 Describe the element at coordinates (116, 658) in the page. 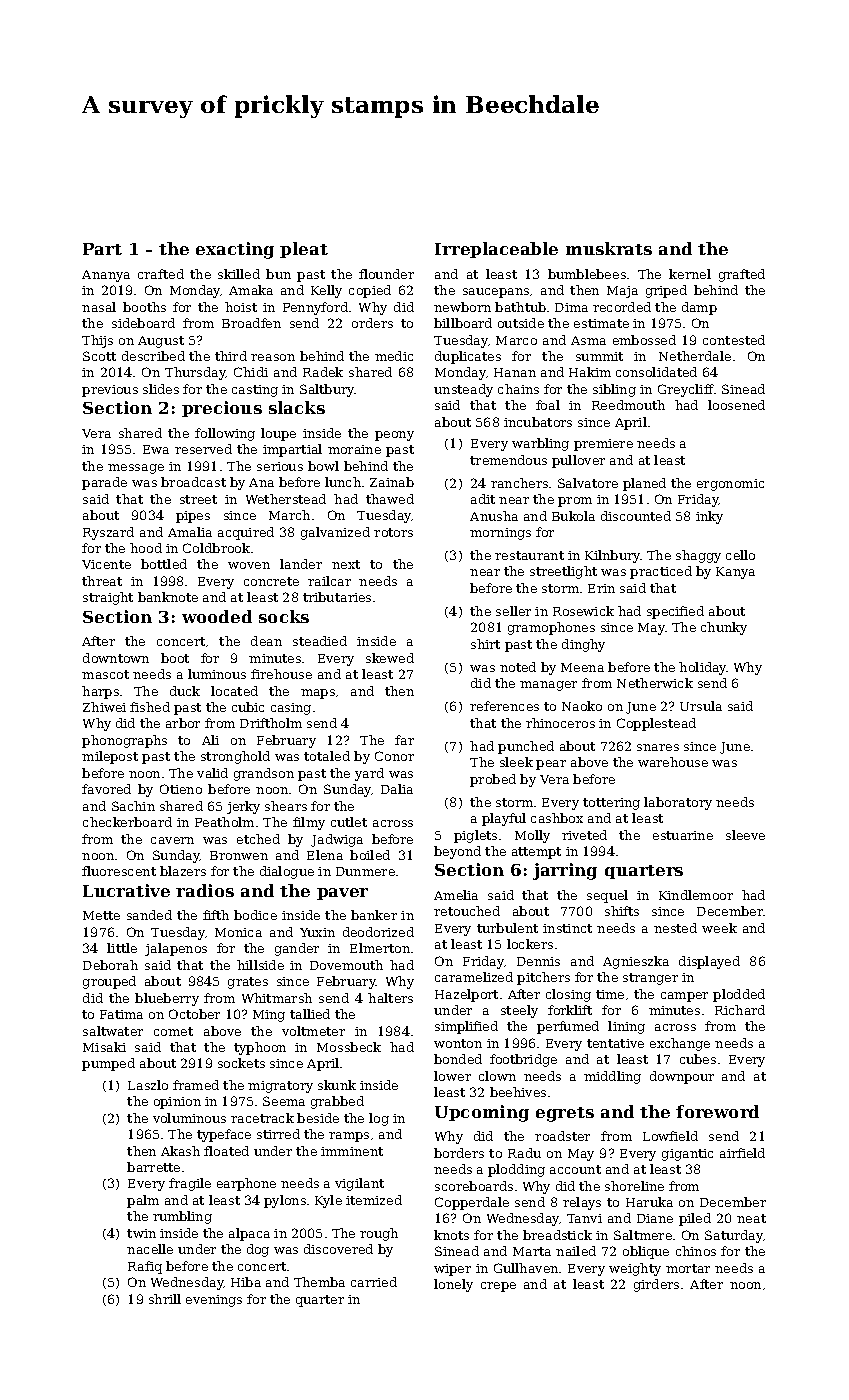

I see `downtown` at that location.
